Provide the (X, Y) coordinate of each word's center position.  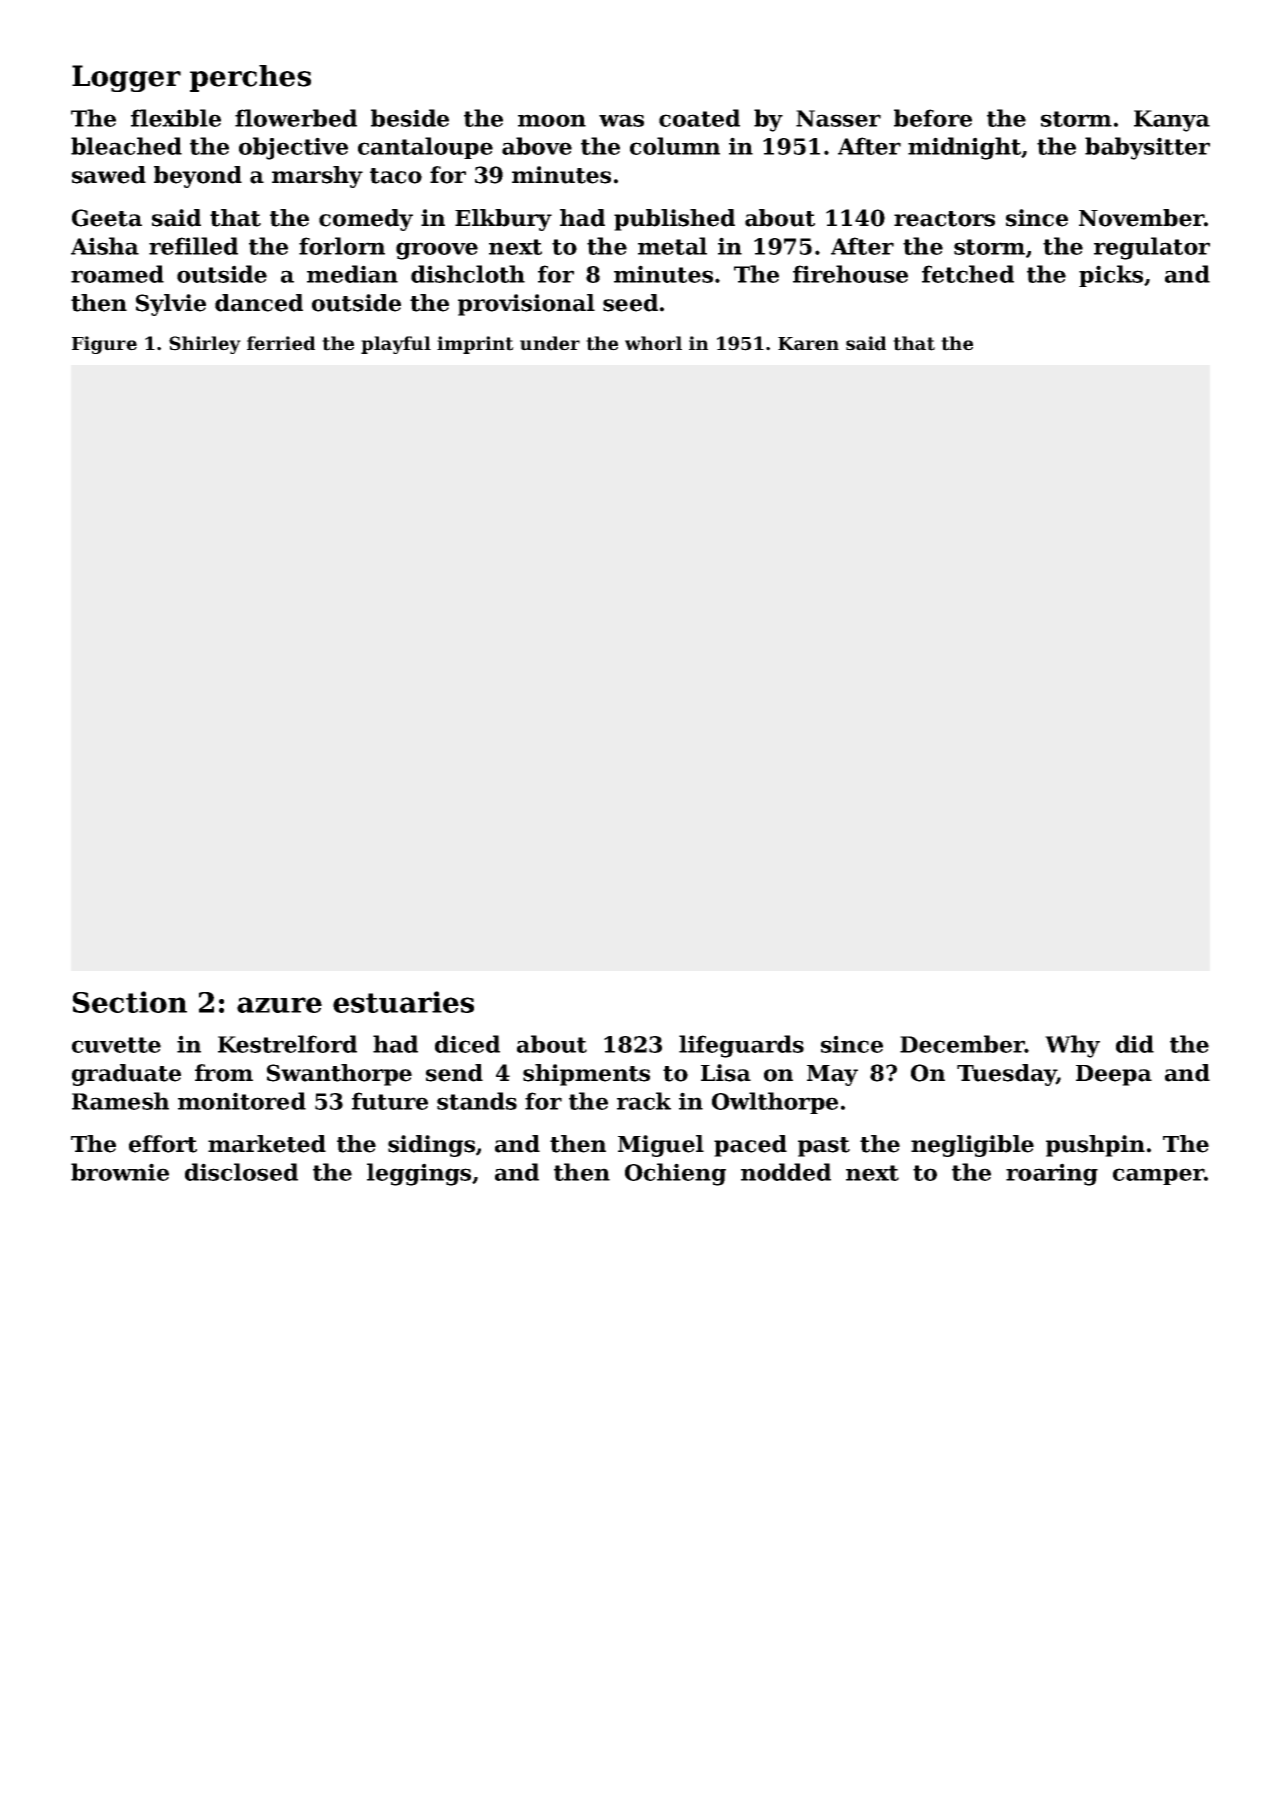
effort (163, 1144)
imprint (475, 345)
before (933, 118)
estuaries (403, 1002)
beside (410, 118)
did (1135, 1044)
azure (279, 1005)
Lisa (726, 1073)
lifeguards (741, 1046)
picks (1111, 276)
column (675, 146)
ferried (281, 343)
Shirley (205, 345)
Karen (808, 344)
